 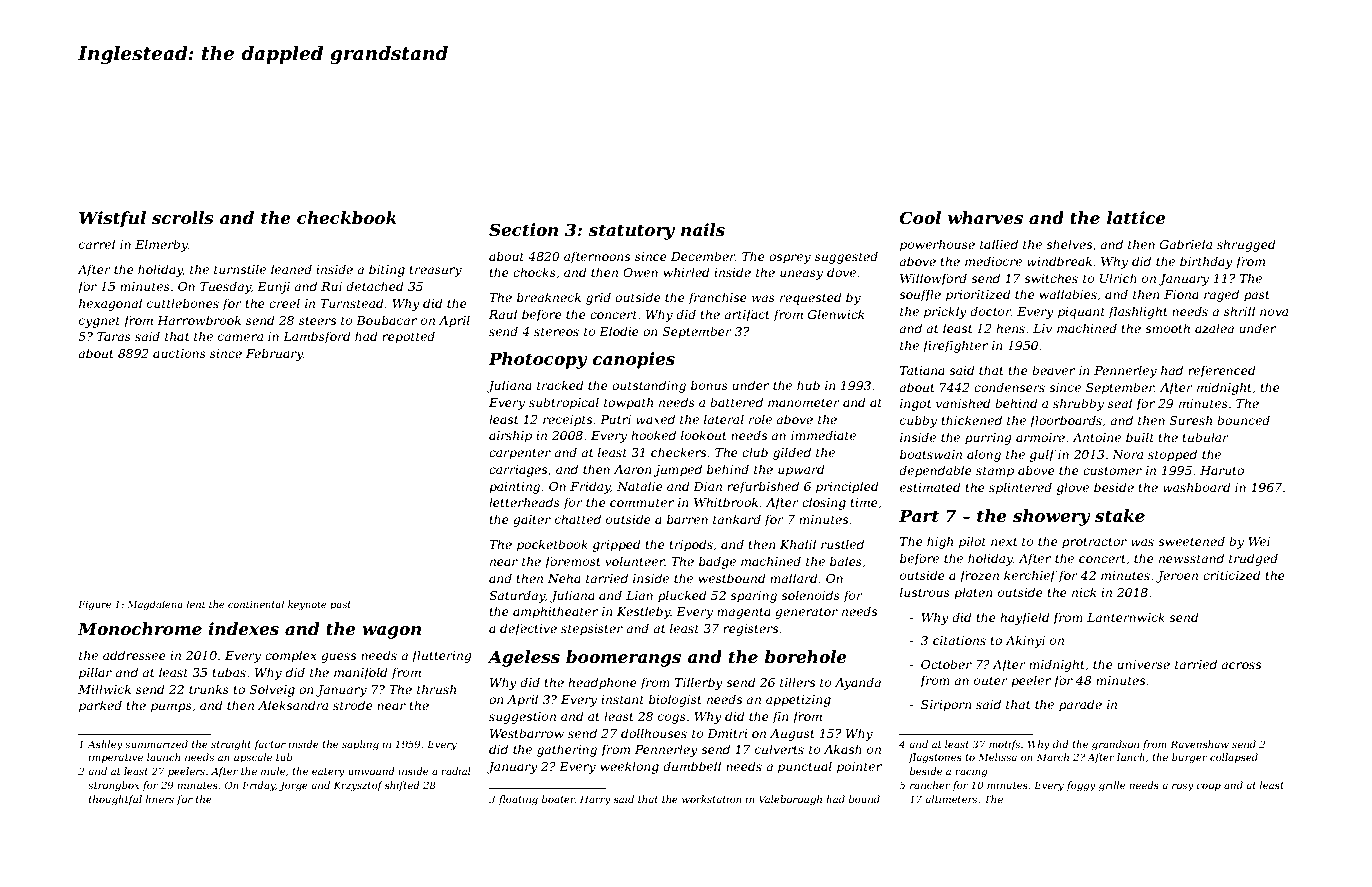 What do you see at coordinates (644, 612) in the screenshot?
I see `Kestleby` at bounding box center [644, 612].
